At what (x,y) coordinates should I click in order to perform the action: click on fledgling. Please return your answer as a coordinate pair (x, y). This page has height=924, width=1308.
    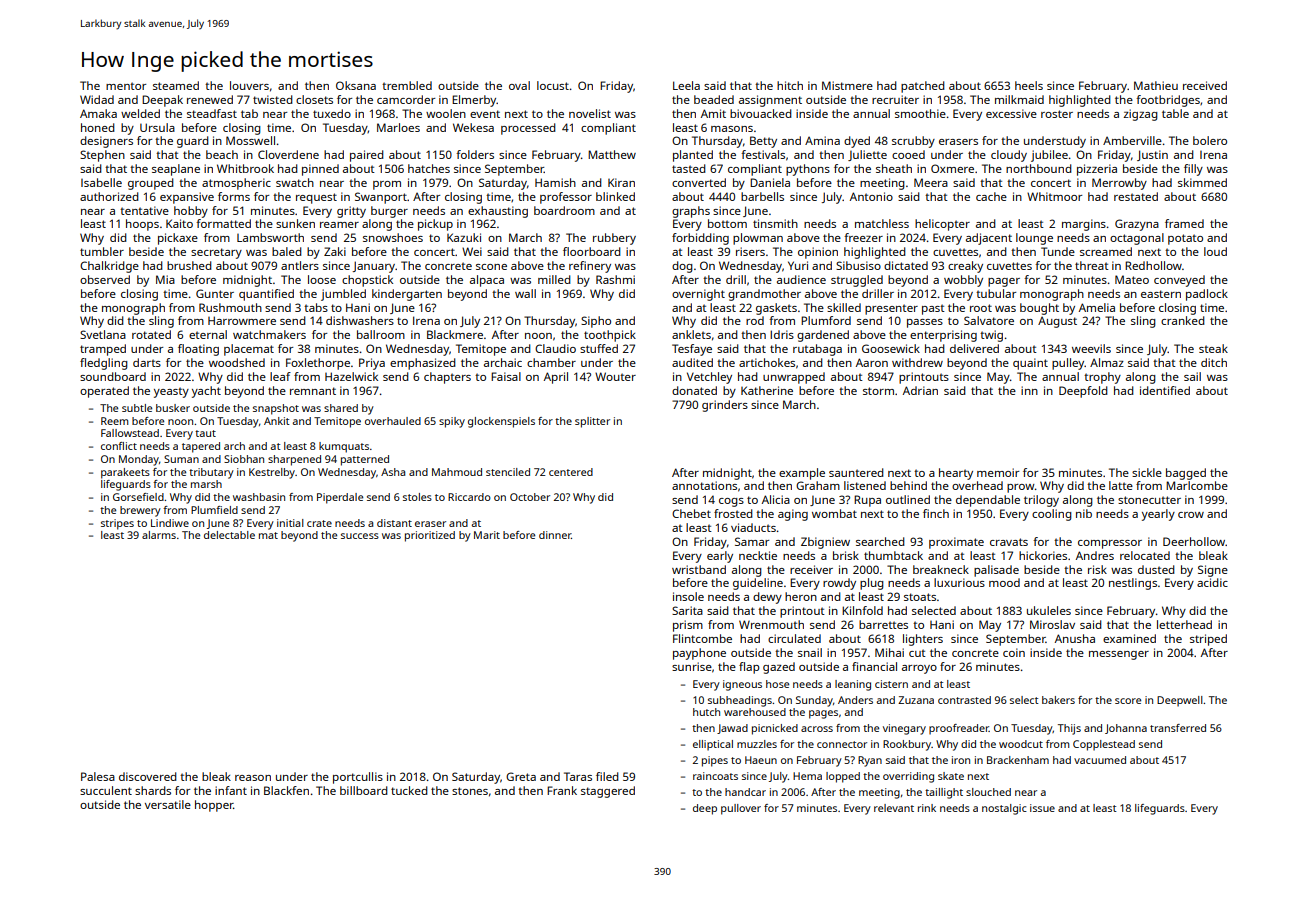
    Looking at the image, I should click on (104, 364).
